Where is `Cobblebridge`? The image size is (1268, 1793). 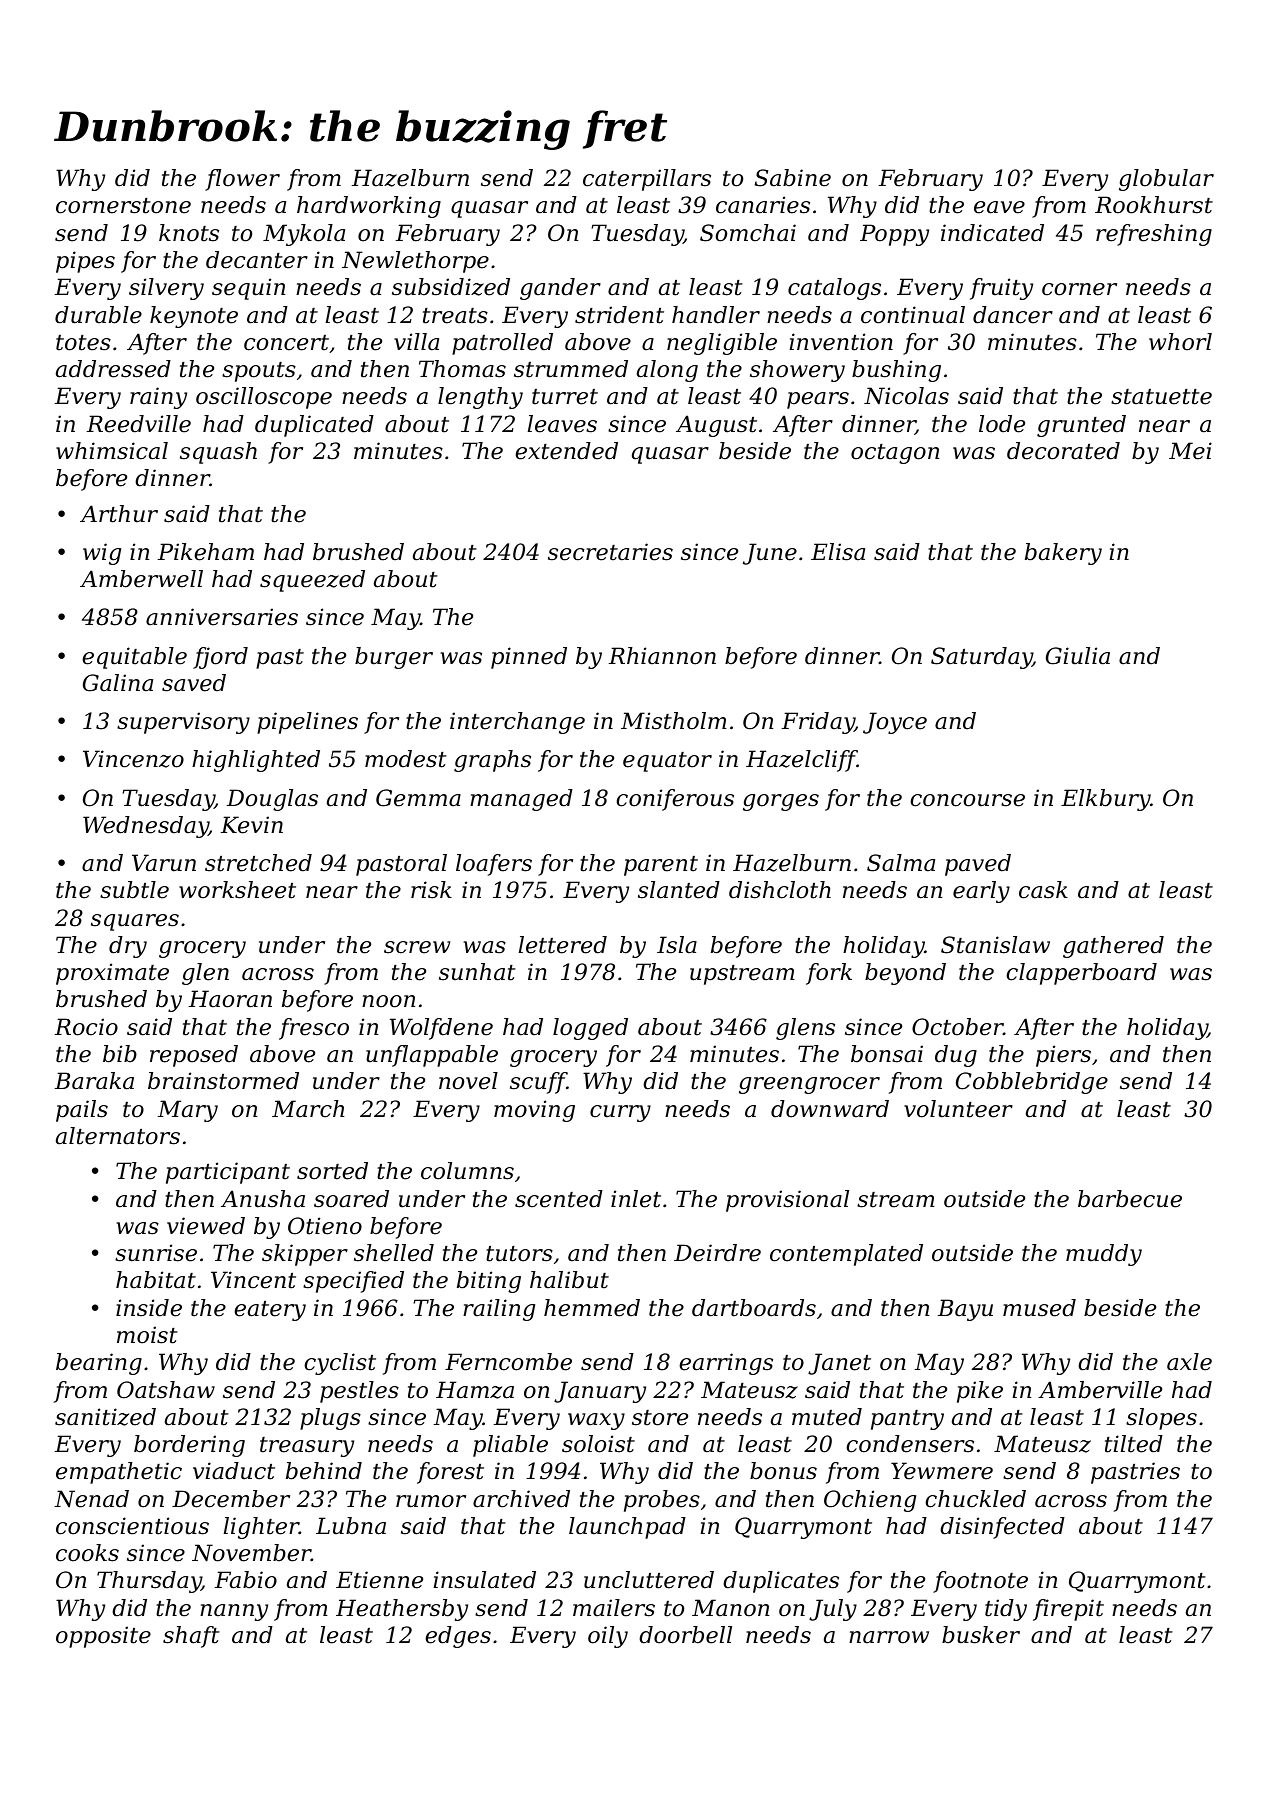
Cobblebridge is located at coordinates (1032, 1083).
